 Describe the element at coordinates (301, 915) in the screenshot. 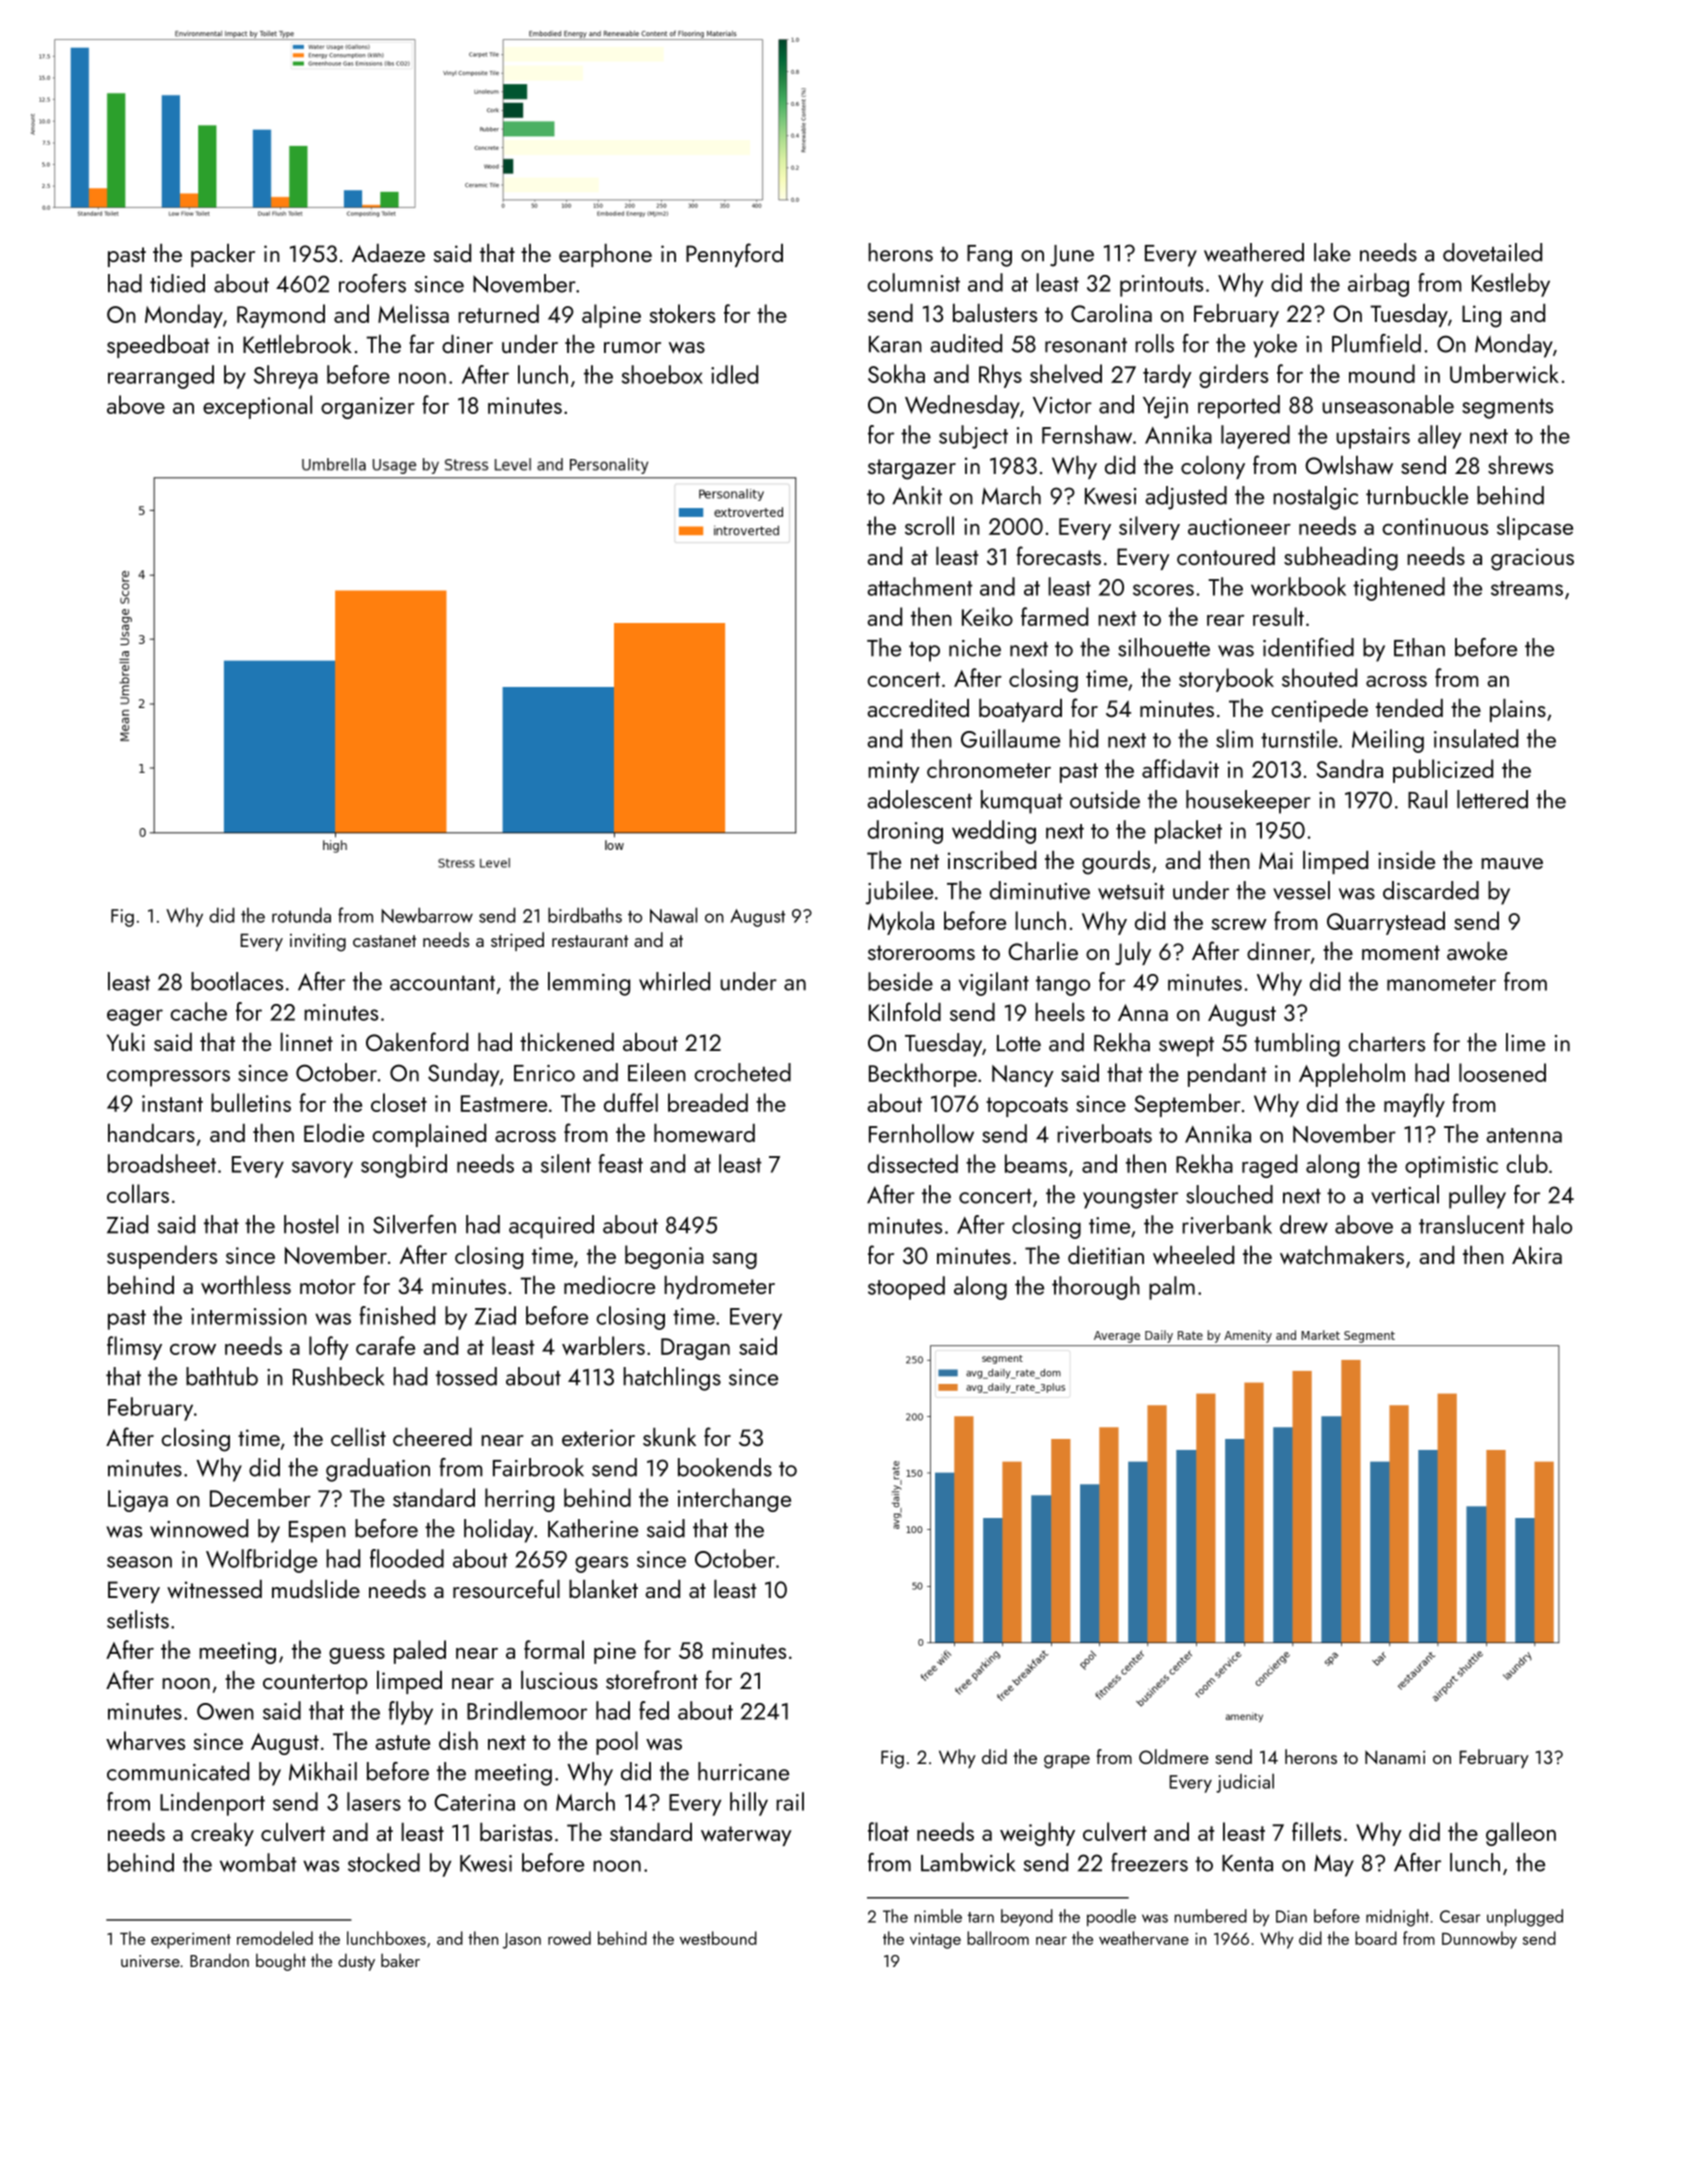

I see `rotunda` at that location.
